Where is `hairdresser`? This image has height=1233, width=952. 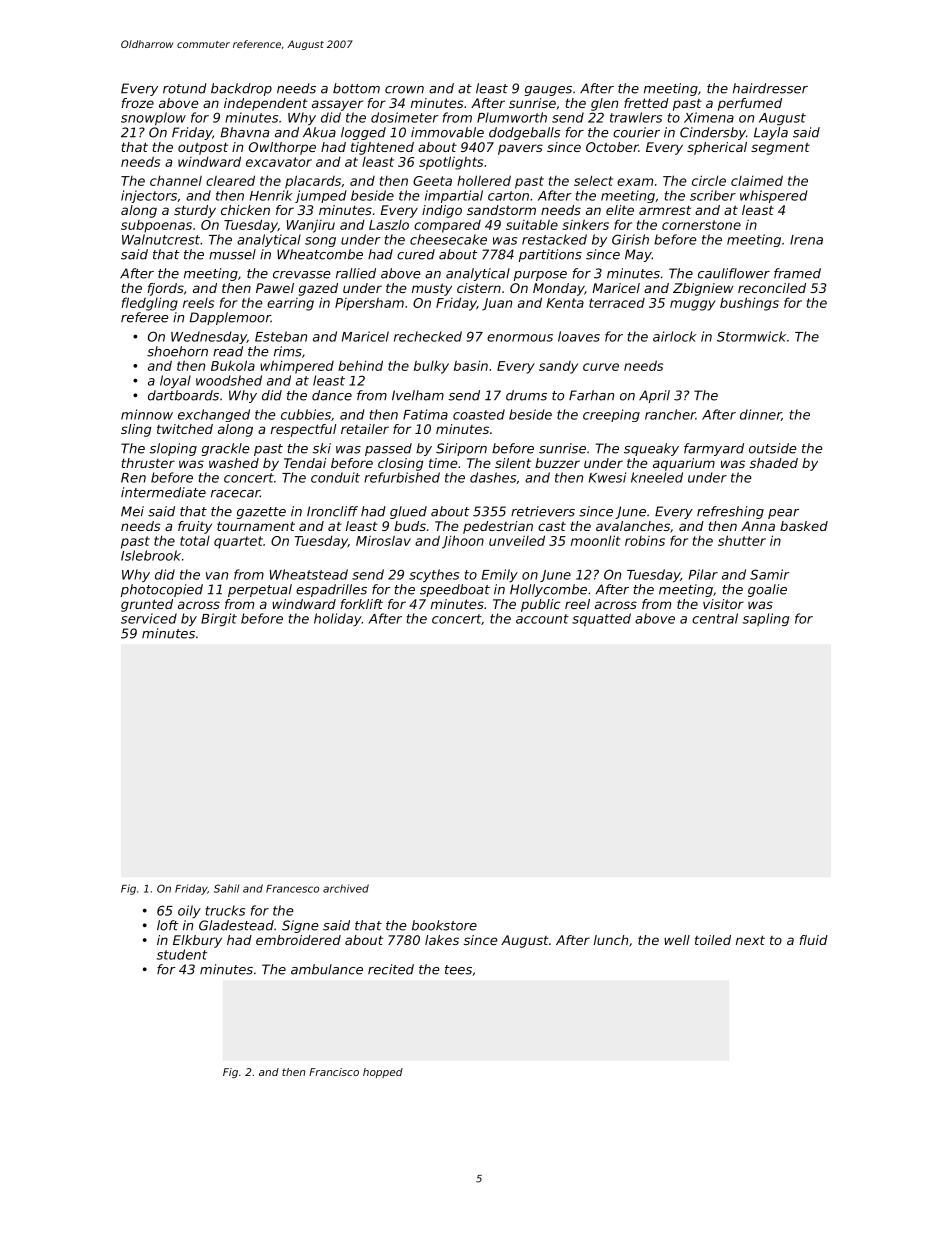 hairdresser is located at coordinates (770, 88).
